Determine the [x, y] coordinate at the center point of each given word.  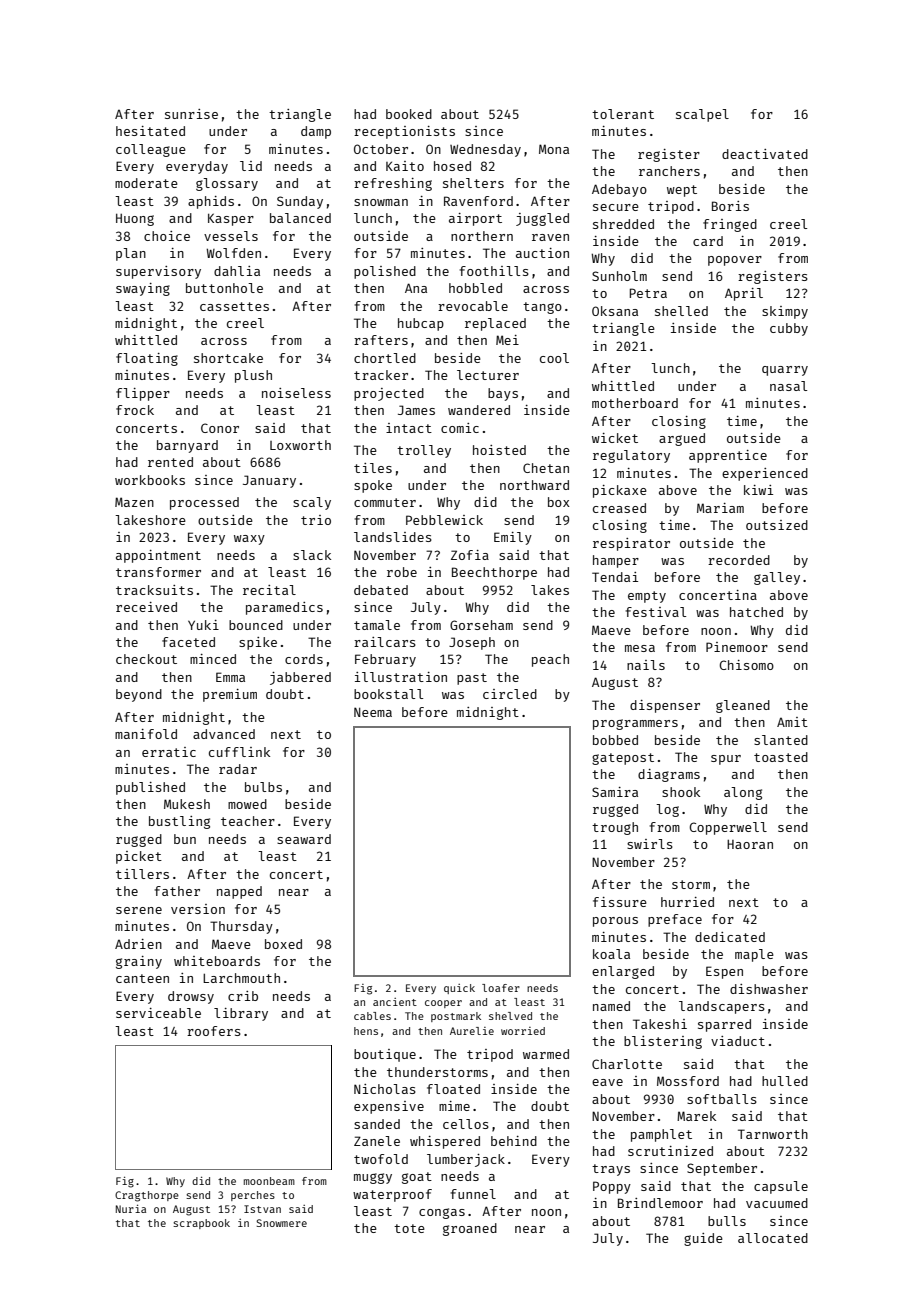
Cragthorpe [147, 1196]
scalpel [702, 115]
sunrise [191, 114]
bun [185, 839]
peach [550, 660]
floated [453, 1089]
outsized [777, 525]
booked [409, 114]
